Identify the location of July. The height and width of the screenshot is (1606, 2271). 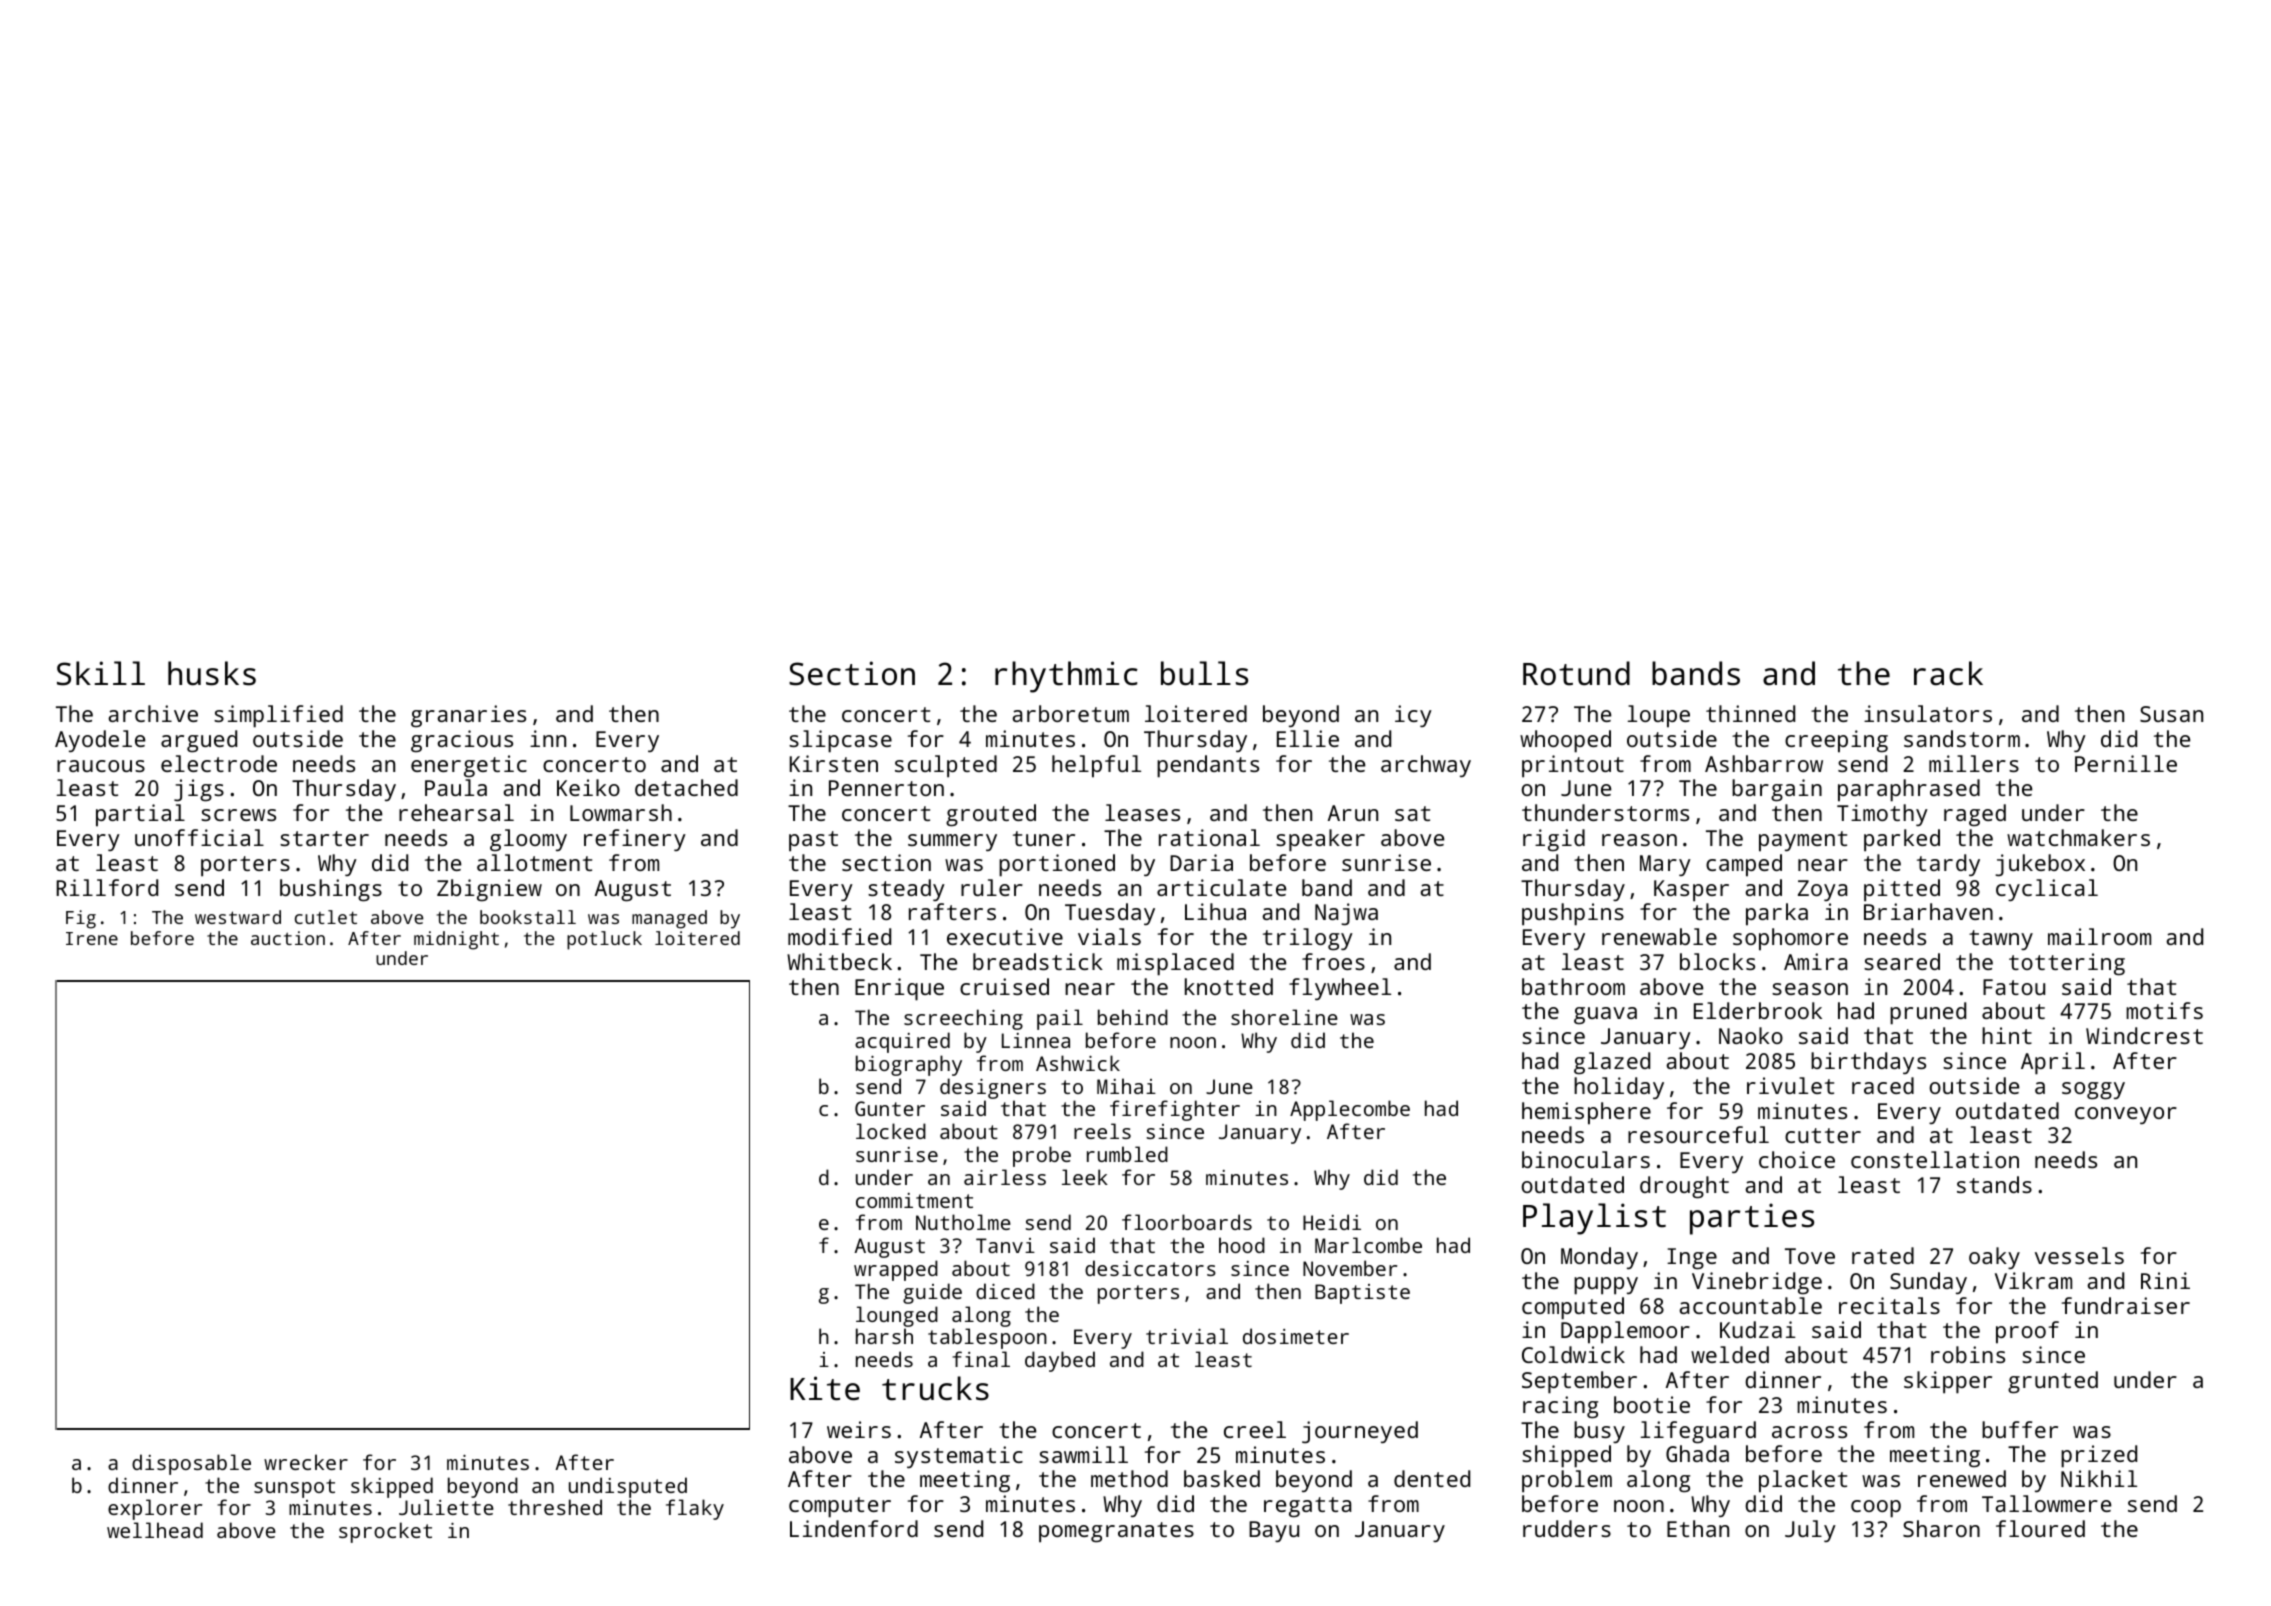
(1810, 1531).
